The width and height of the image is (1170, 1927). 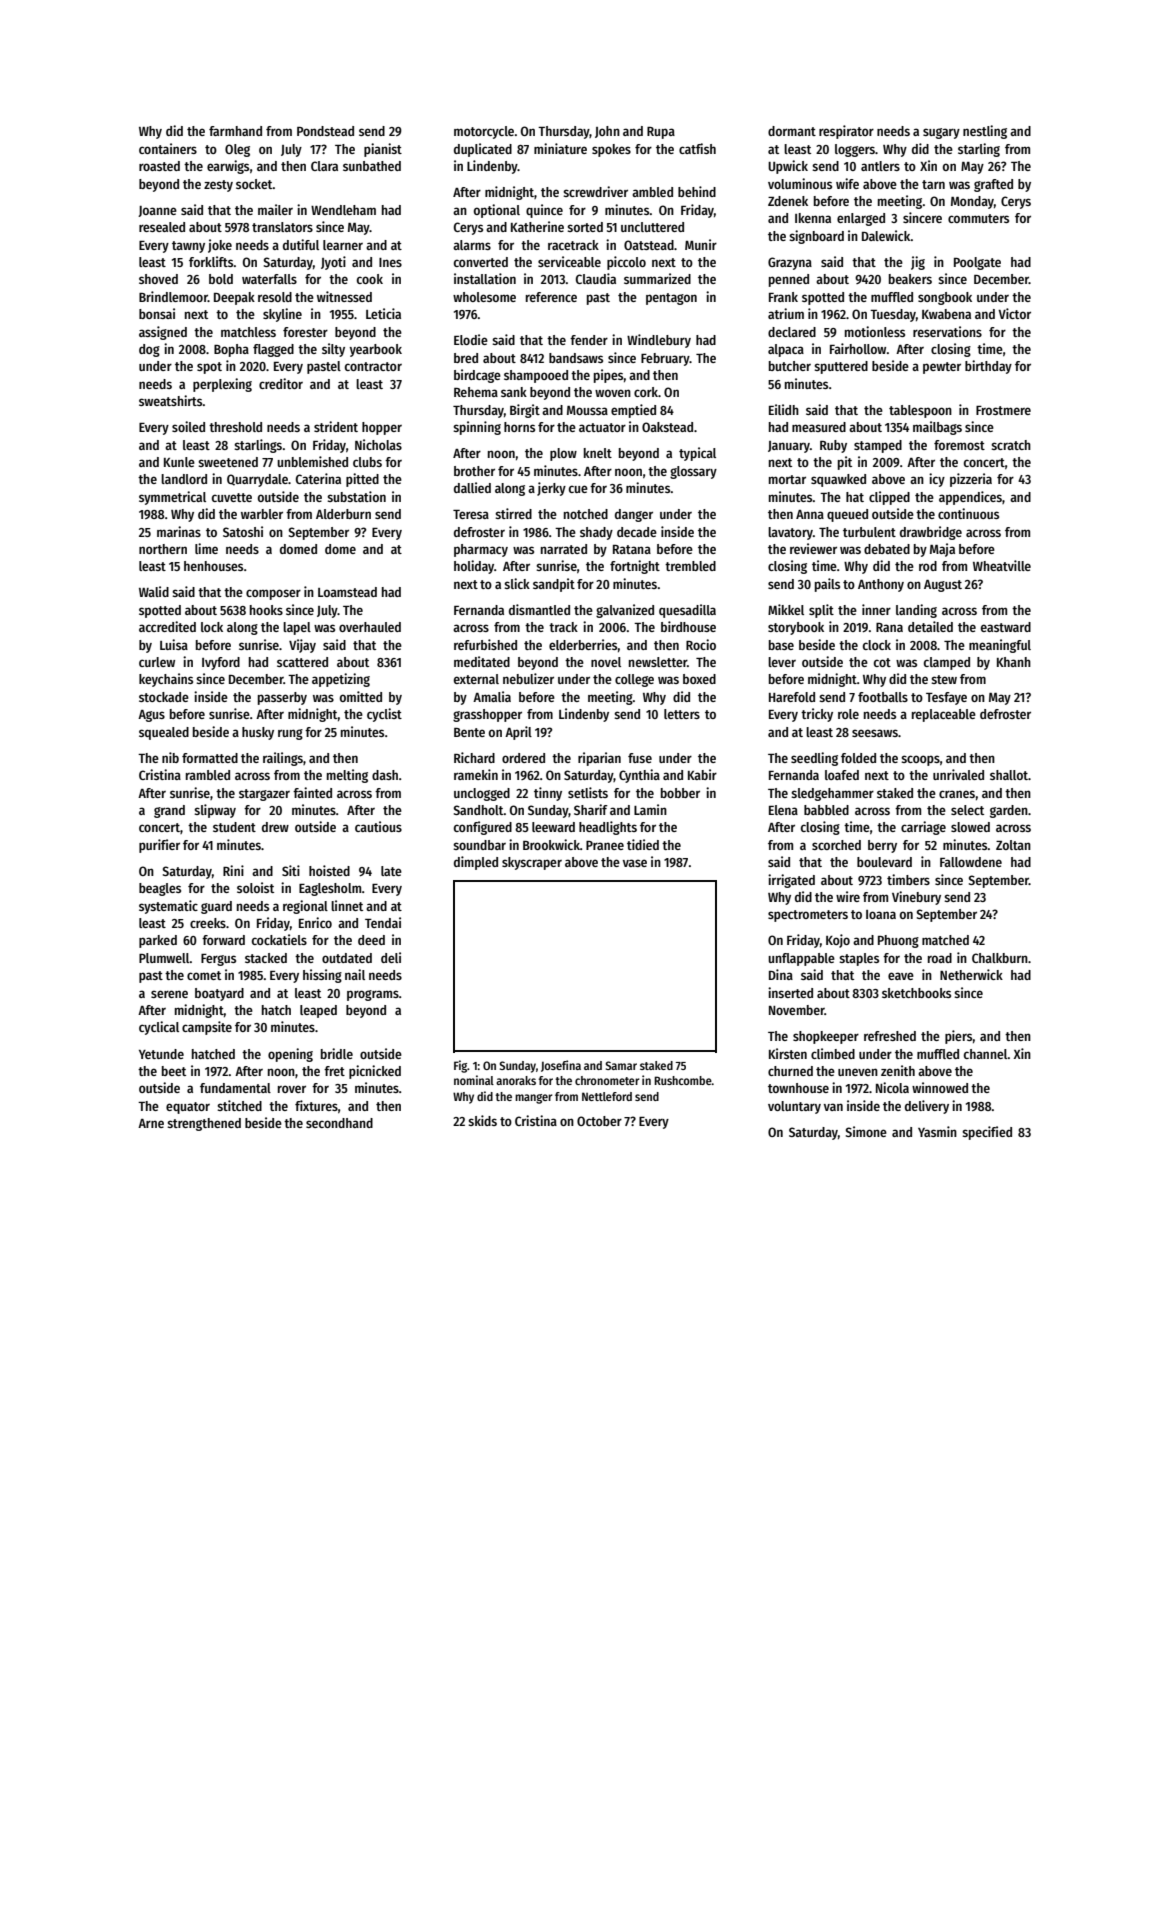 What do you see at coordinates (970, 498) in the image?
I see `appendices` at bounding box center [970, 498].
